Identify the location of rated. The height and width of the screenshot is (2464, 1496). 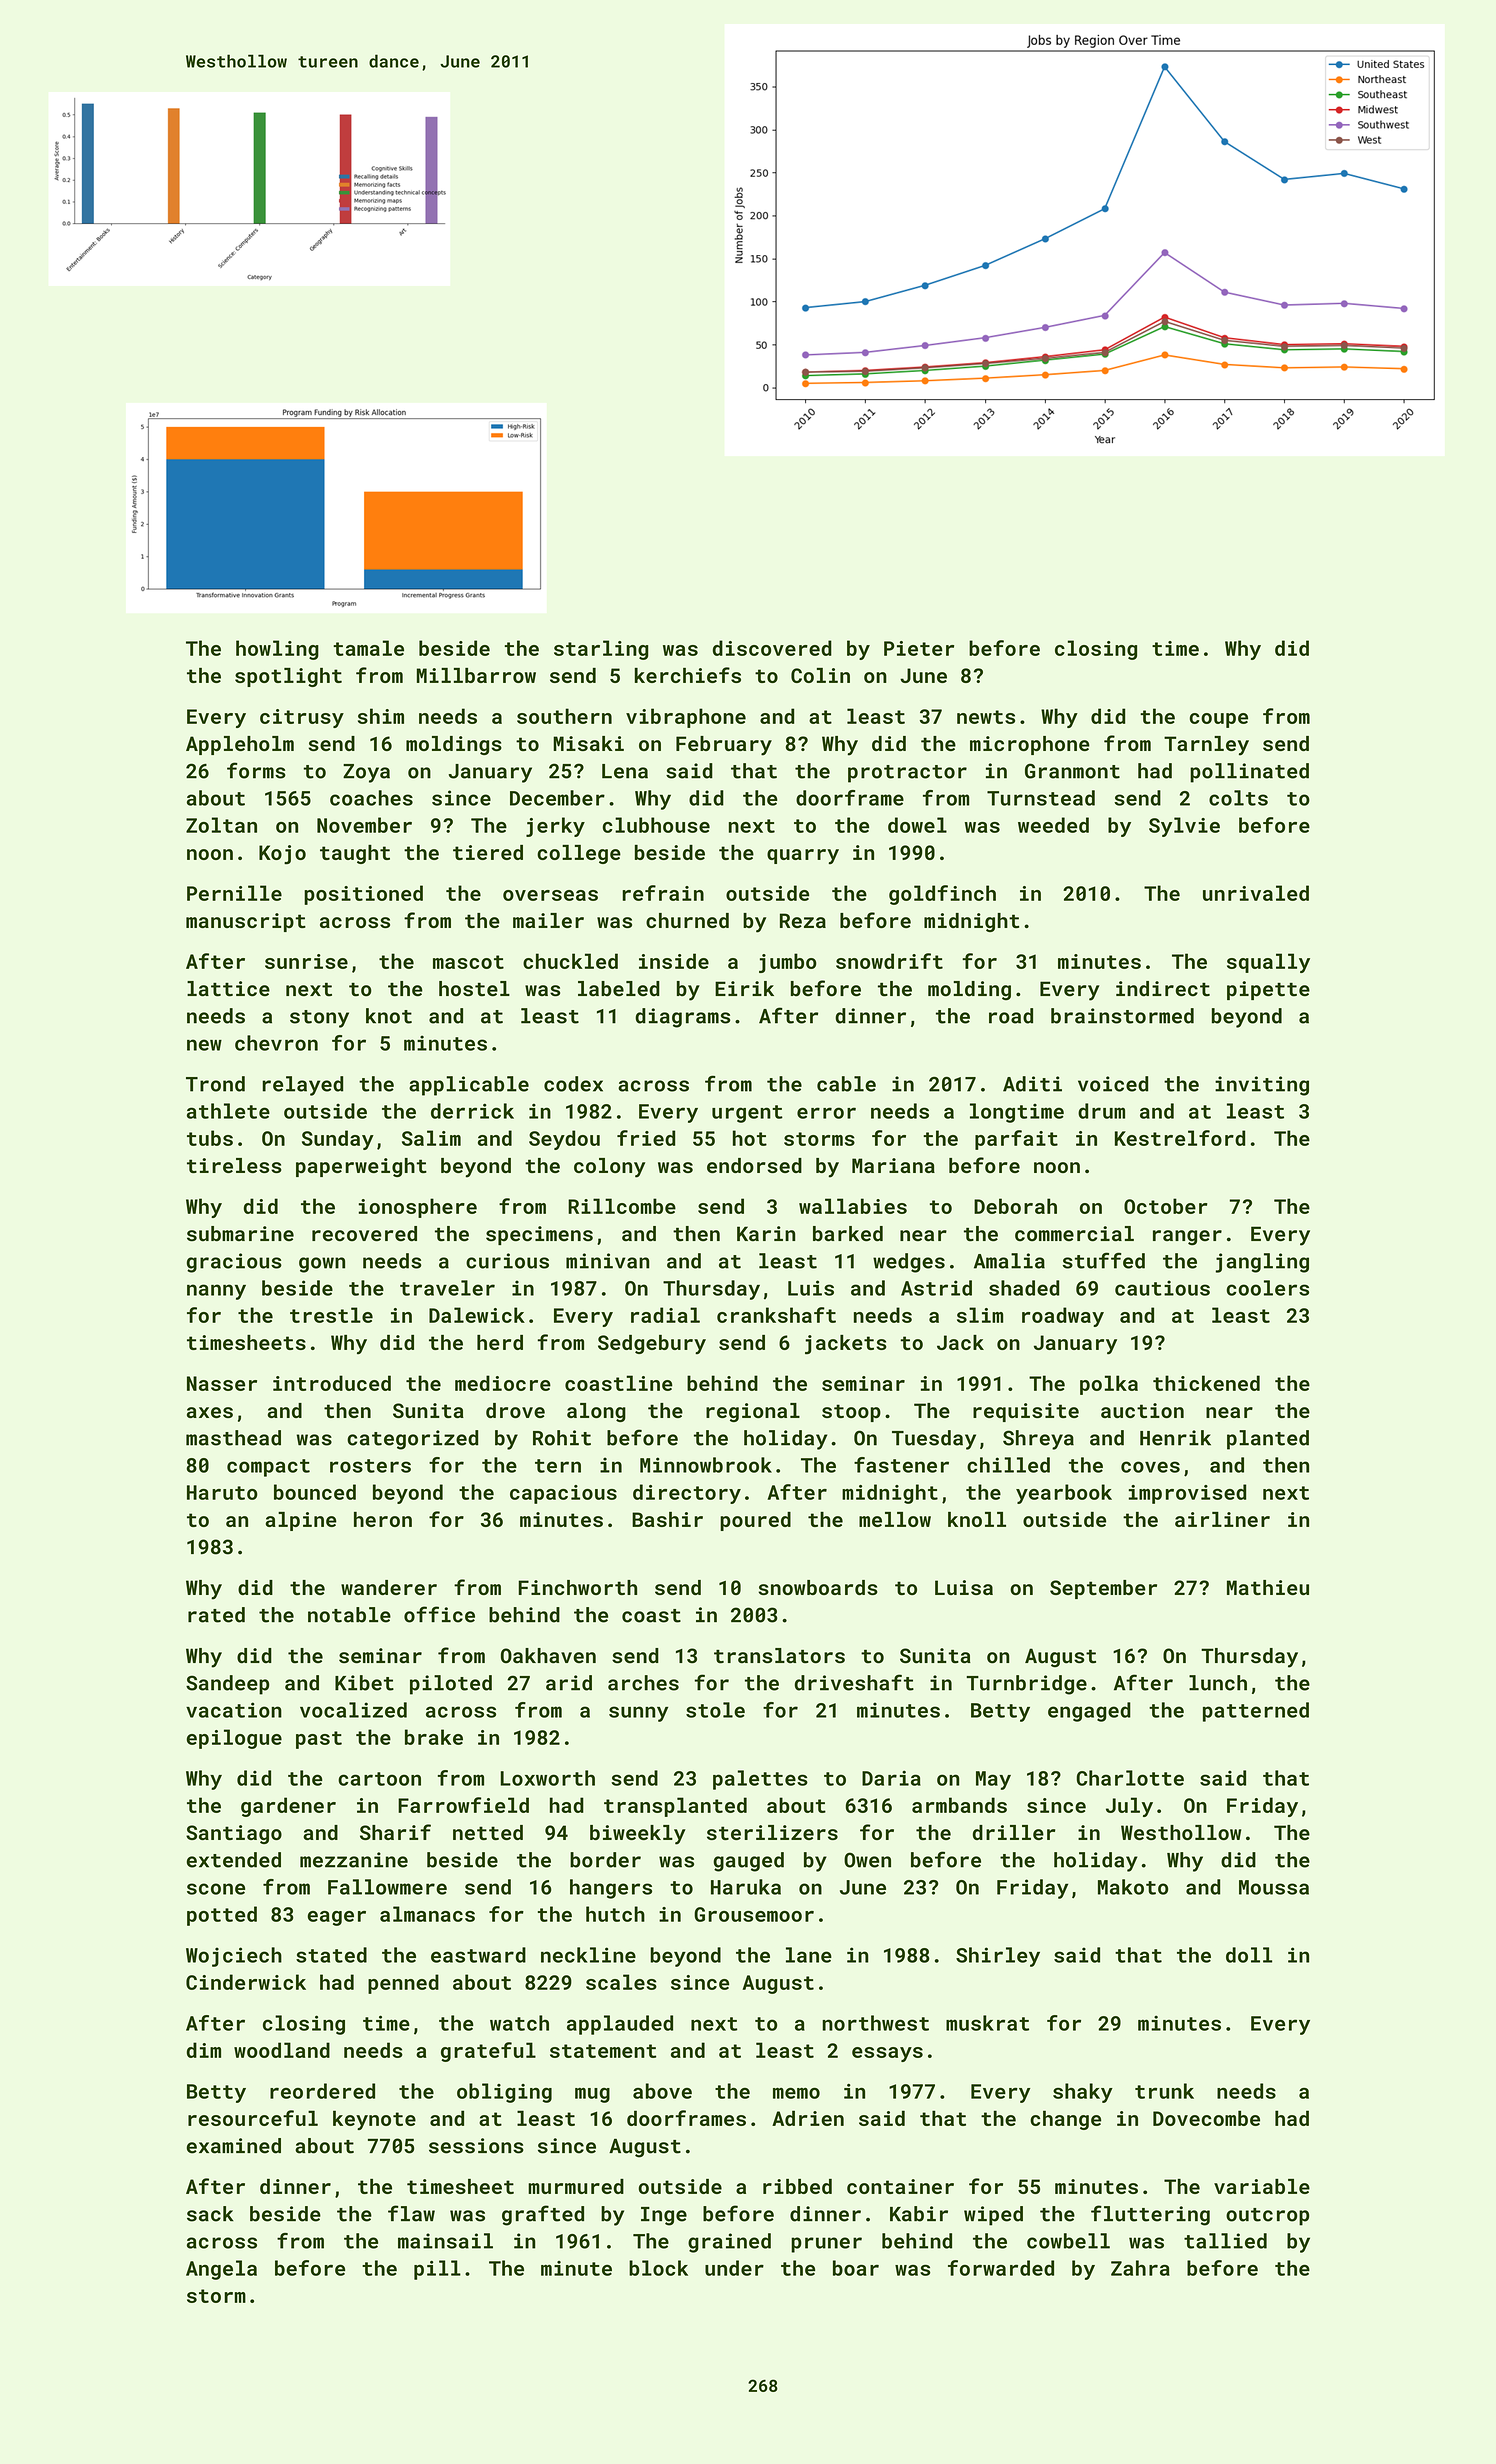
(216, 1615).
